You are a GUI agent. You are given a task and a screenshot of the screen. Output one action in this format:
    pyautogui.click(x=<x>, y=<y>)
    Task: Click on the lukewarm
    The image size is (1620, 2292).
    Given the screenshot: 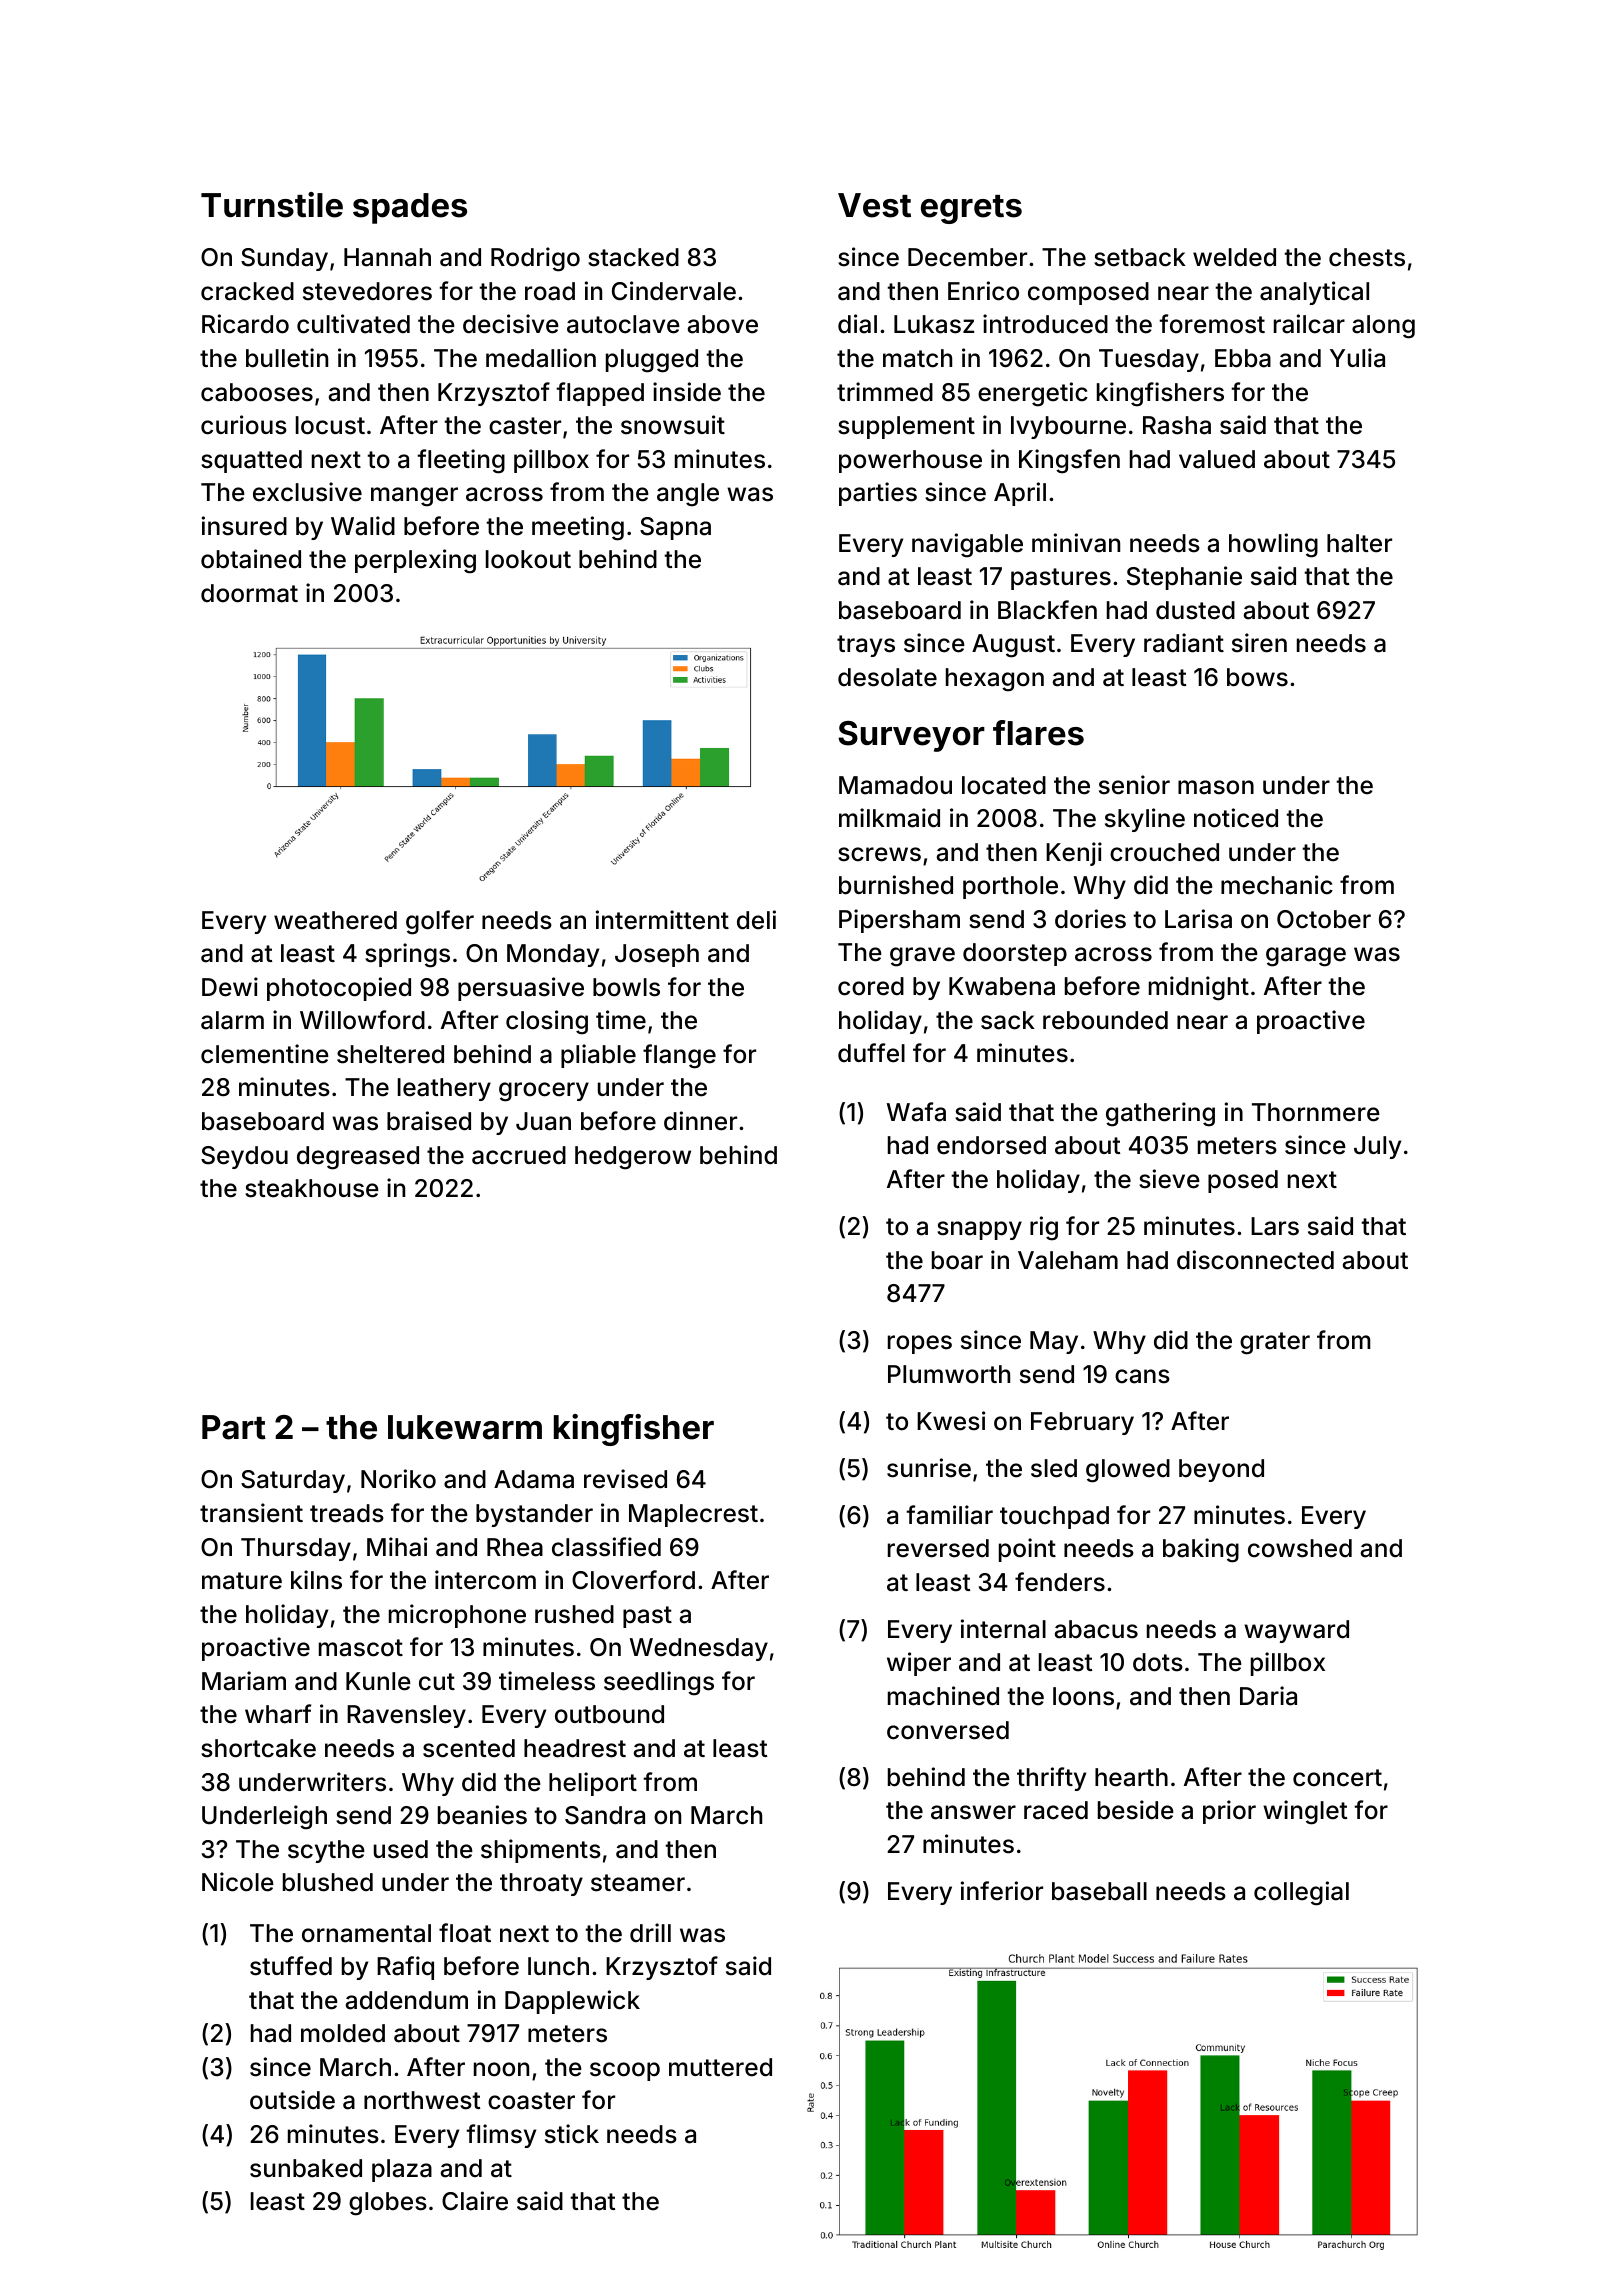 What is the action you would take?
    pyautogui.click(x=465, y=1427)
